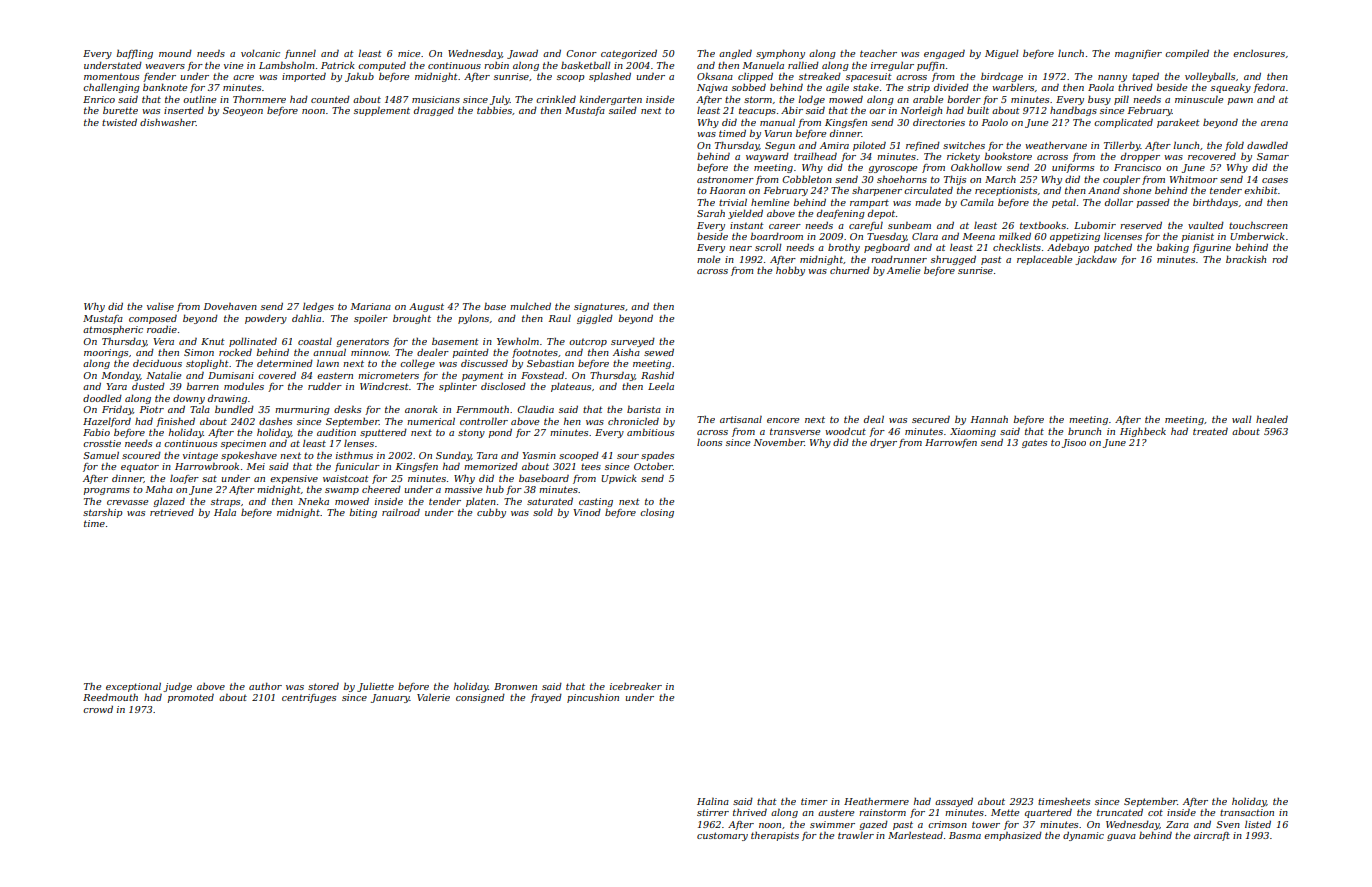 The height and width of the document is (887, 1372). Describe the element at coordinates (1187, 54) in the document. I see `compiled` at that location.
